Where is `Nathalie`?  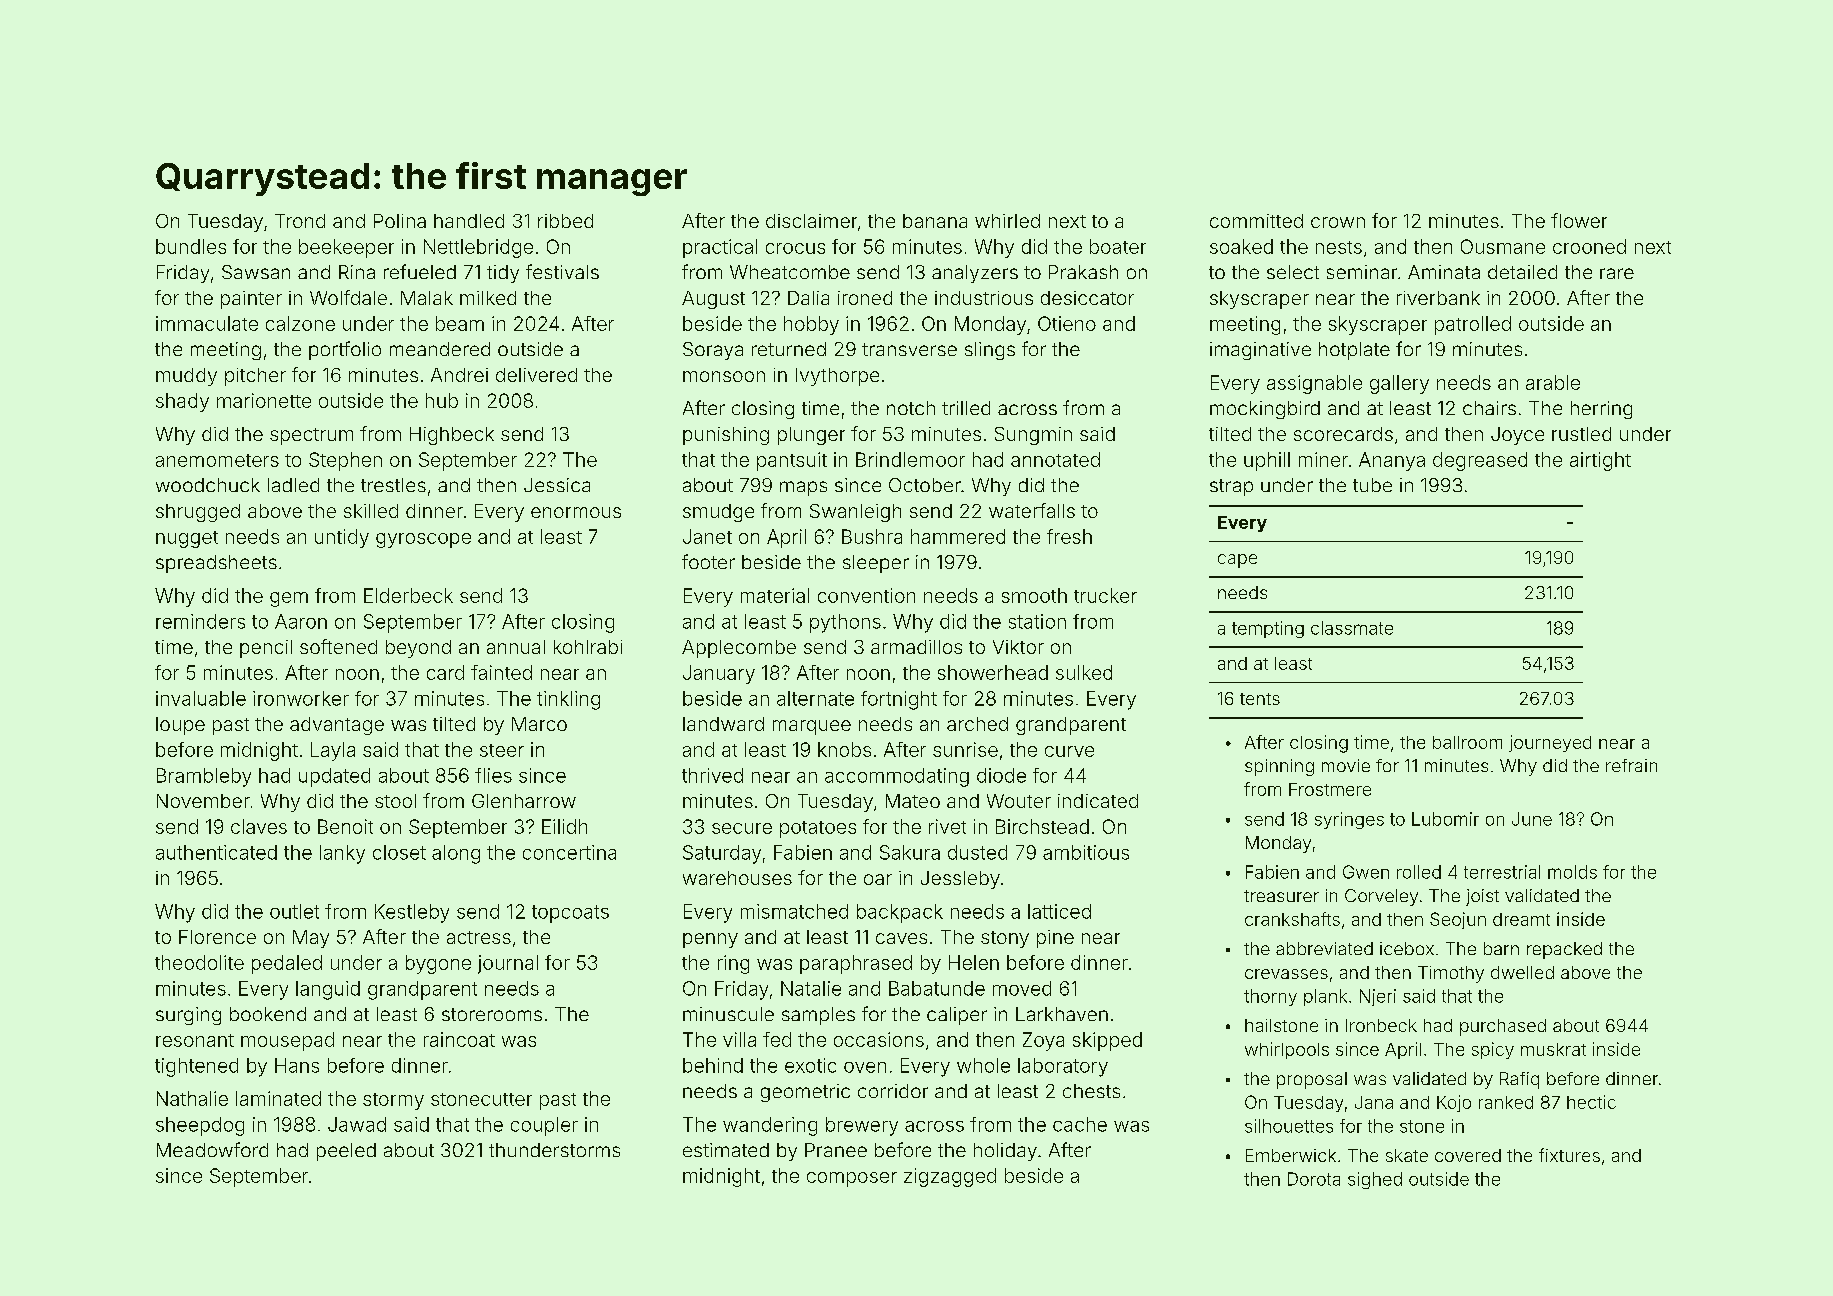
Nathalie is located at coordinates (192, 1098).
